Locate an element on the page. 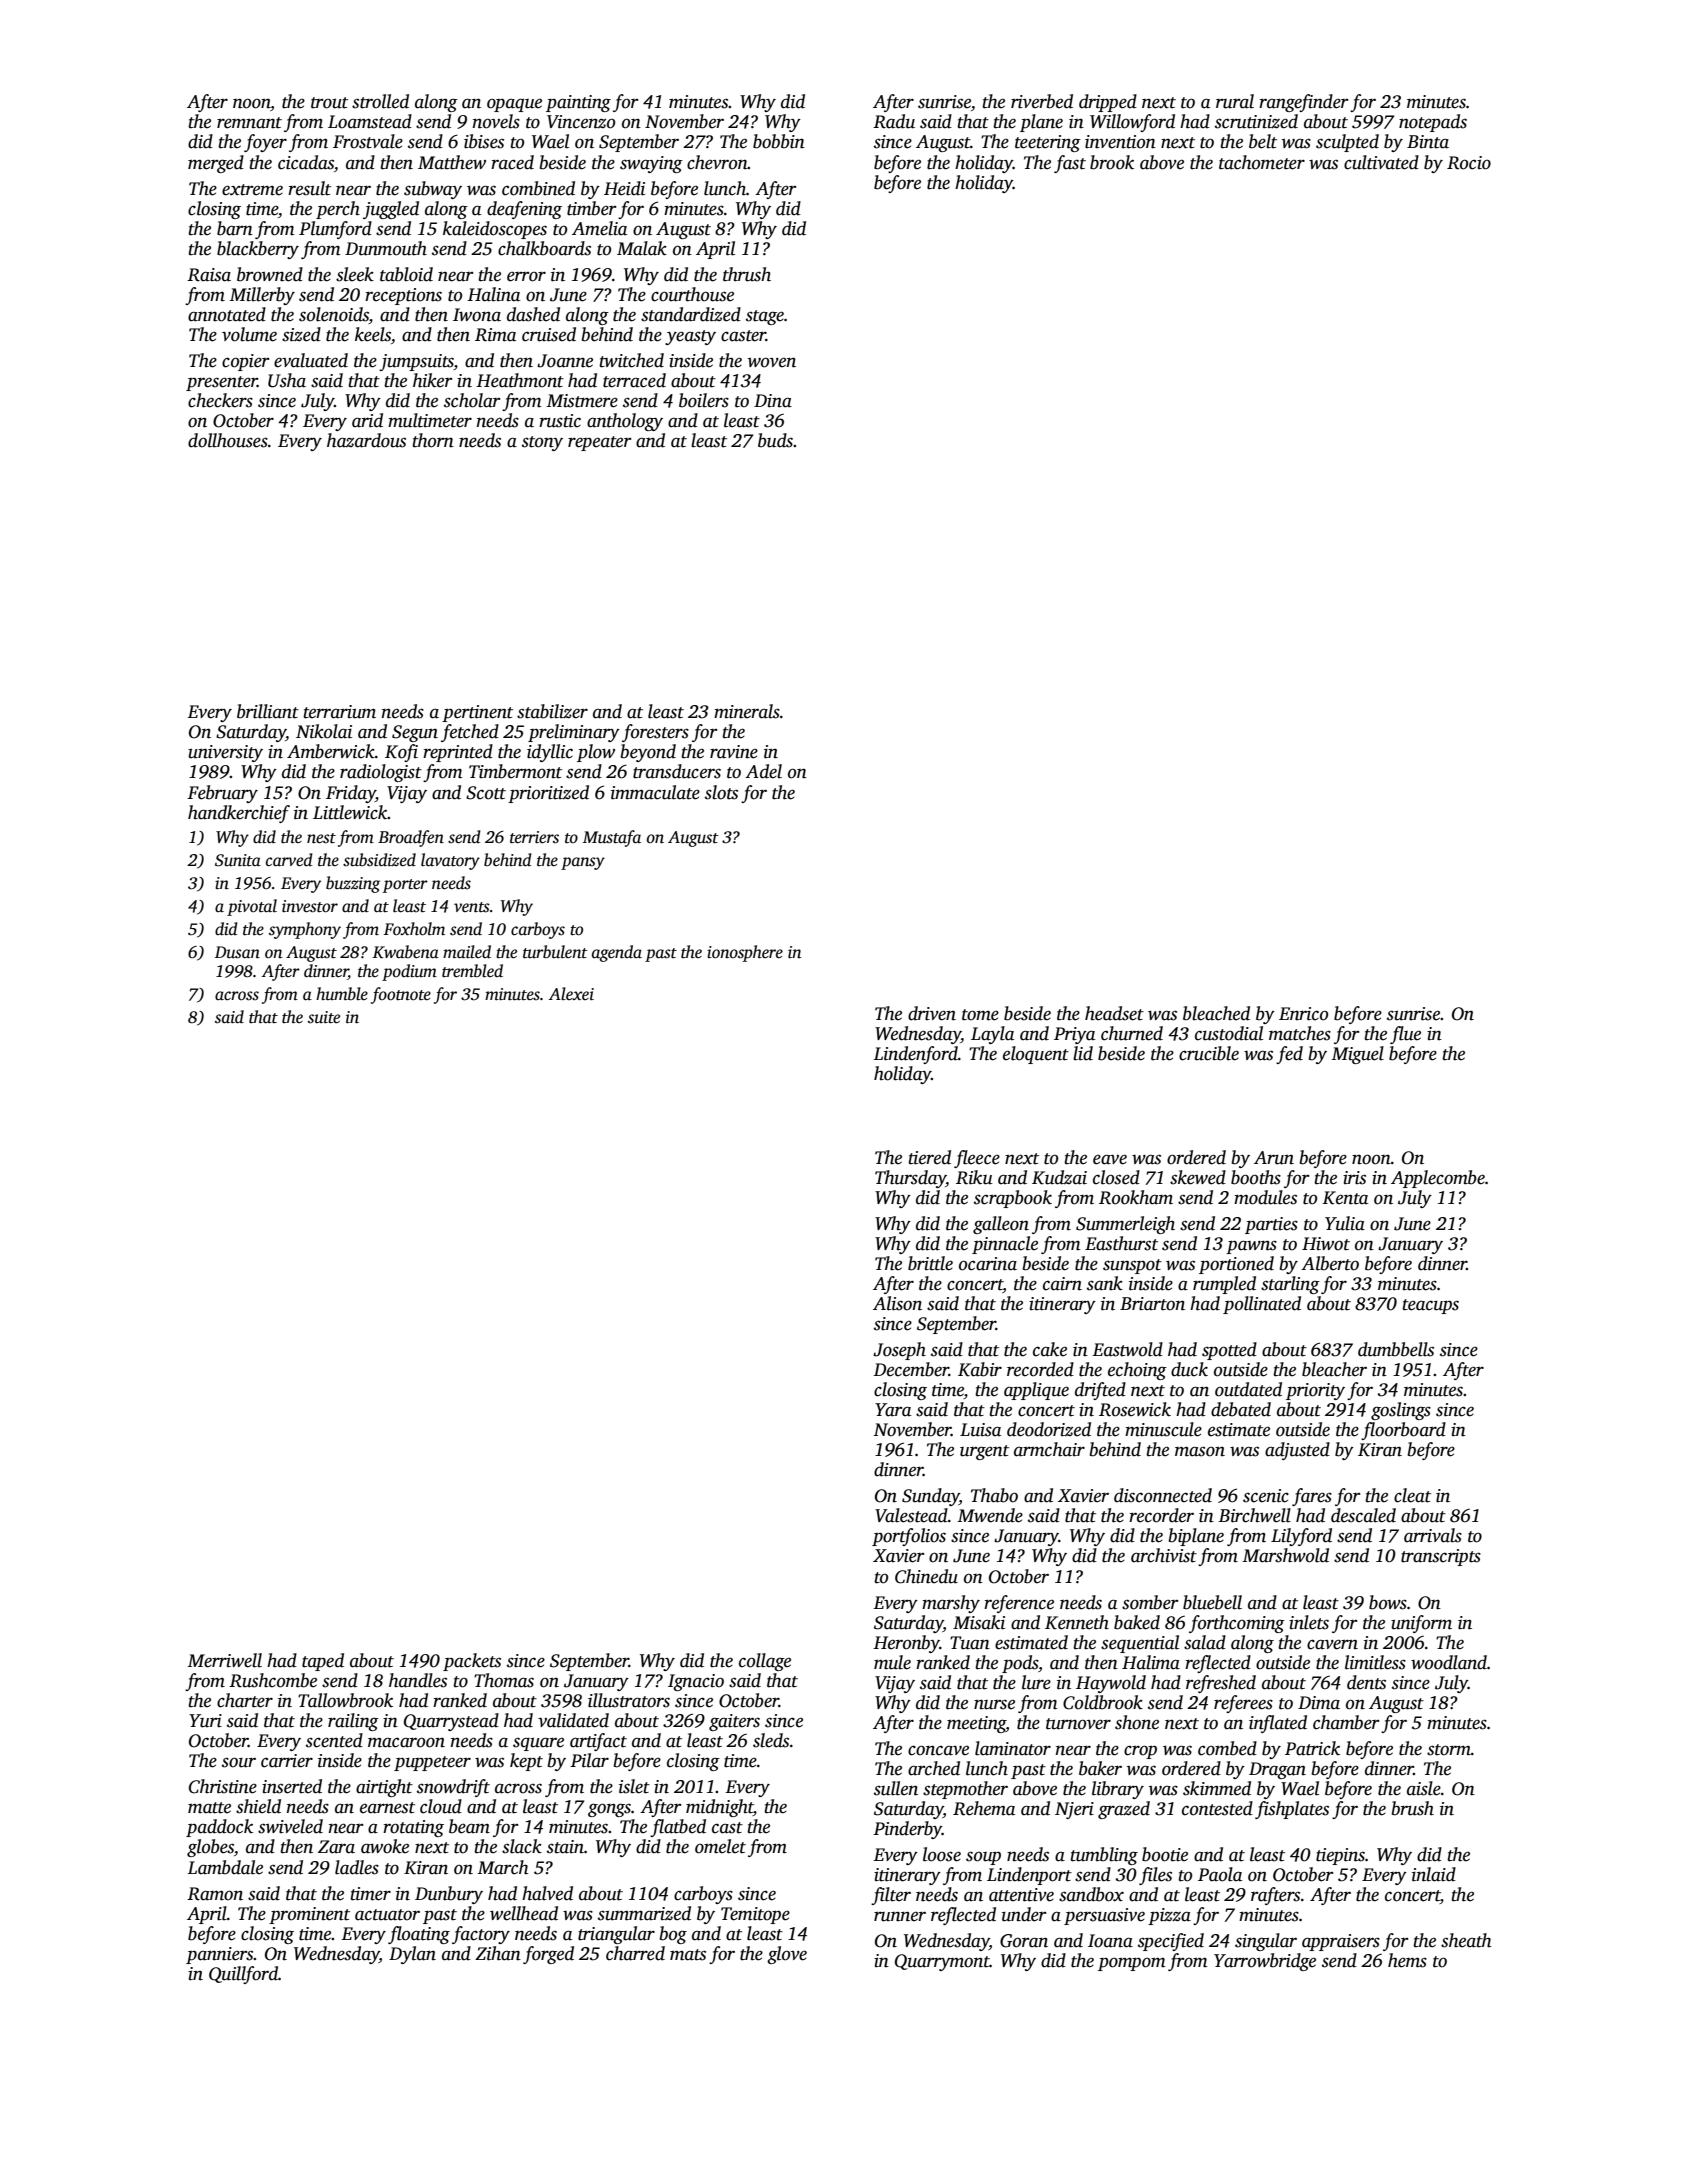 The width and height of the document is (1683, 2178). thorn is located at coordinates (433, 440).
